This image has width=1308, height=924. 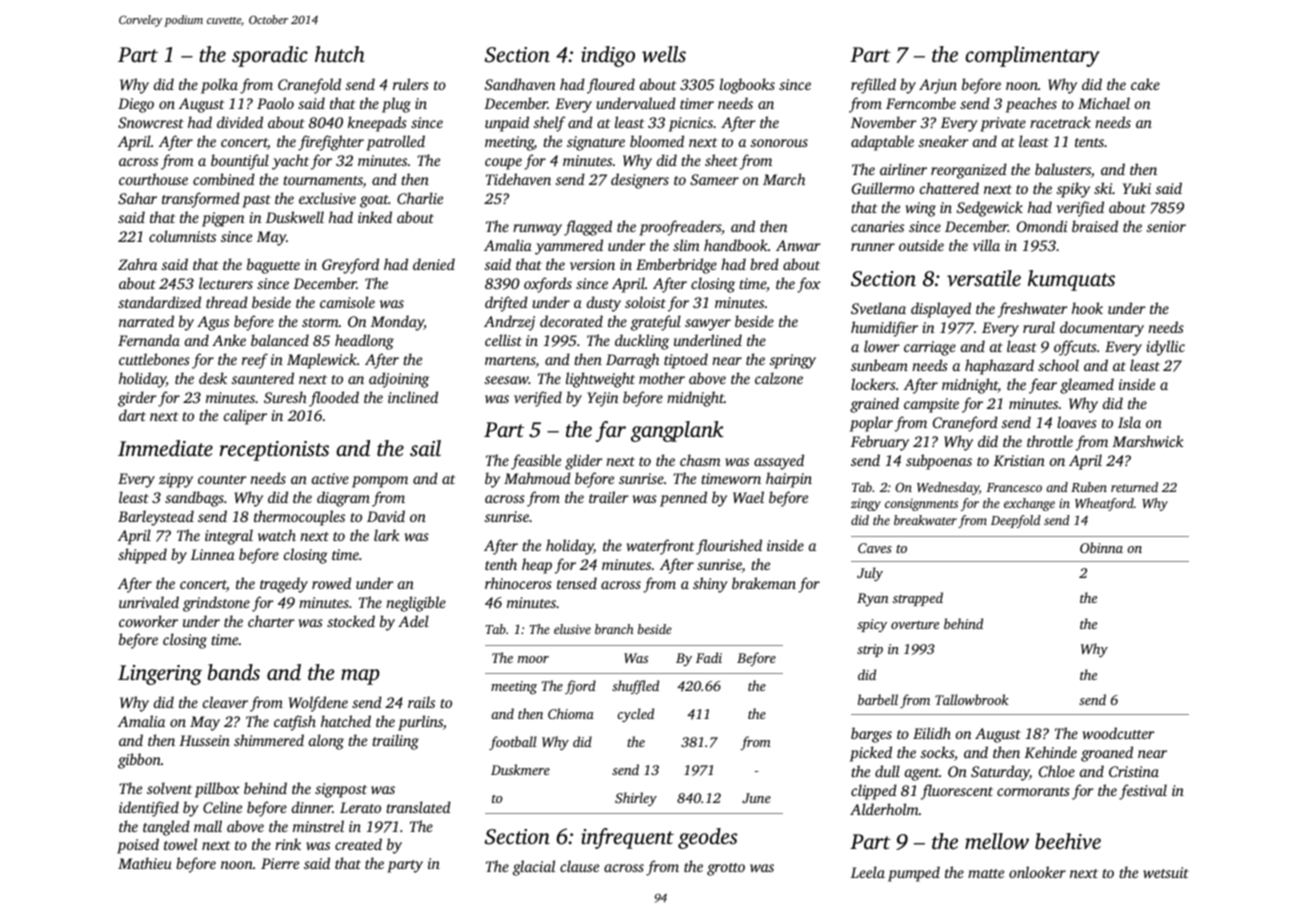 I want to click on Fadi, so click(x=709, y=657).
